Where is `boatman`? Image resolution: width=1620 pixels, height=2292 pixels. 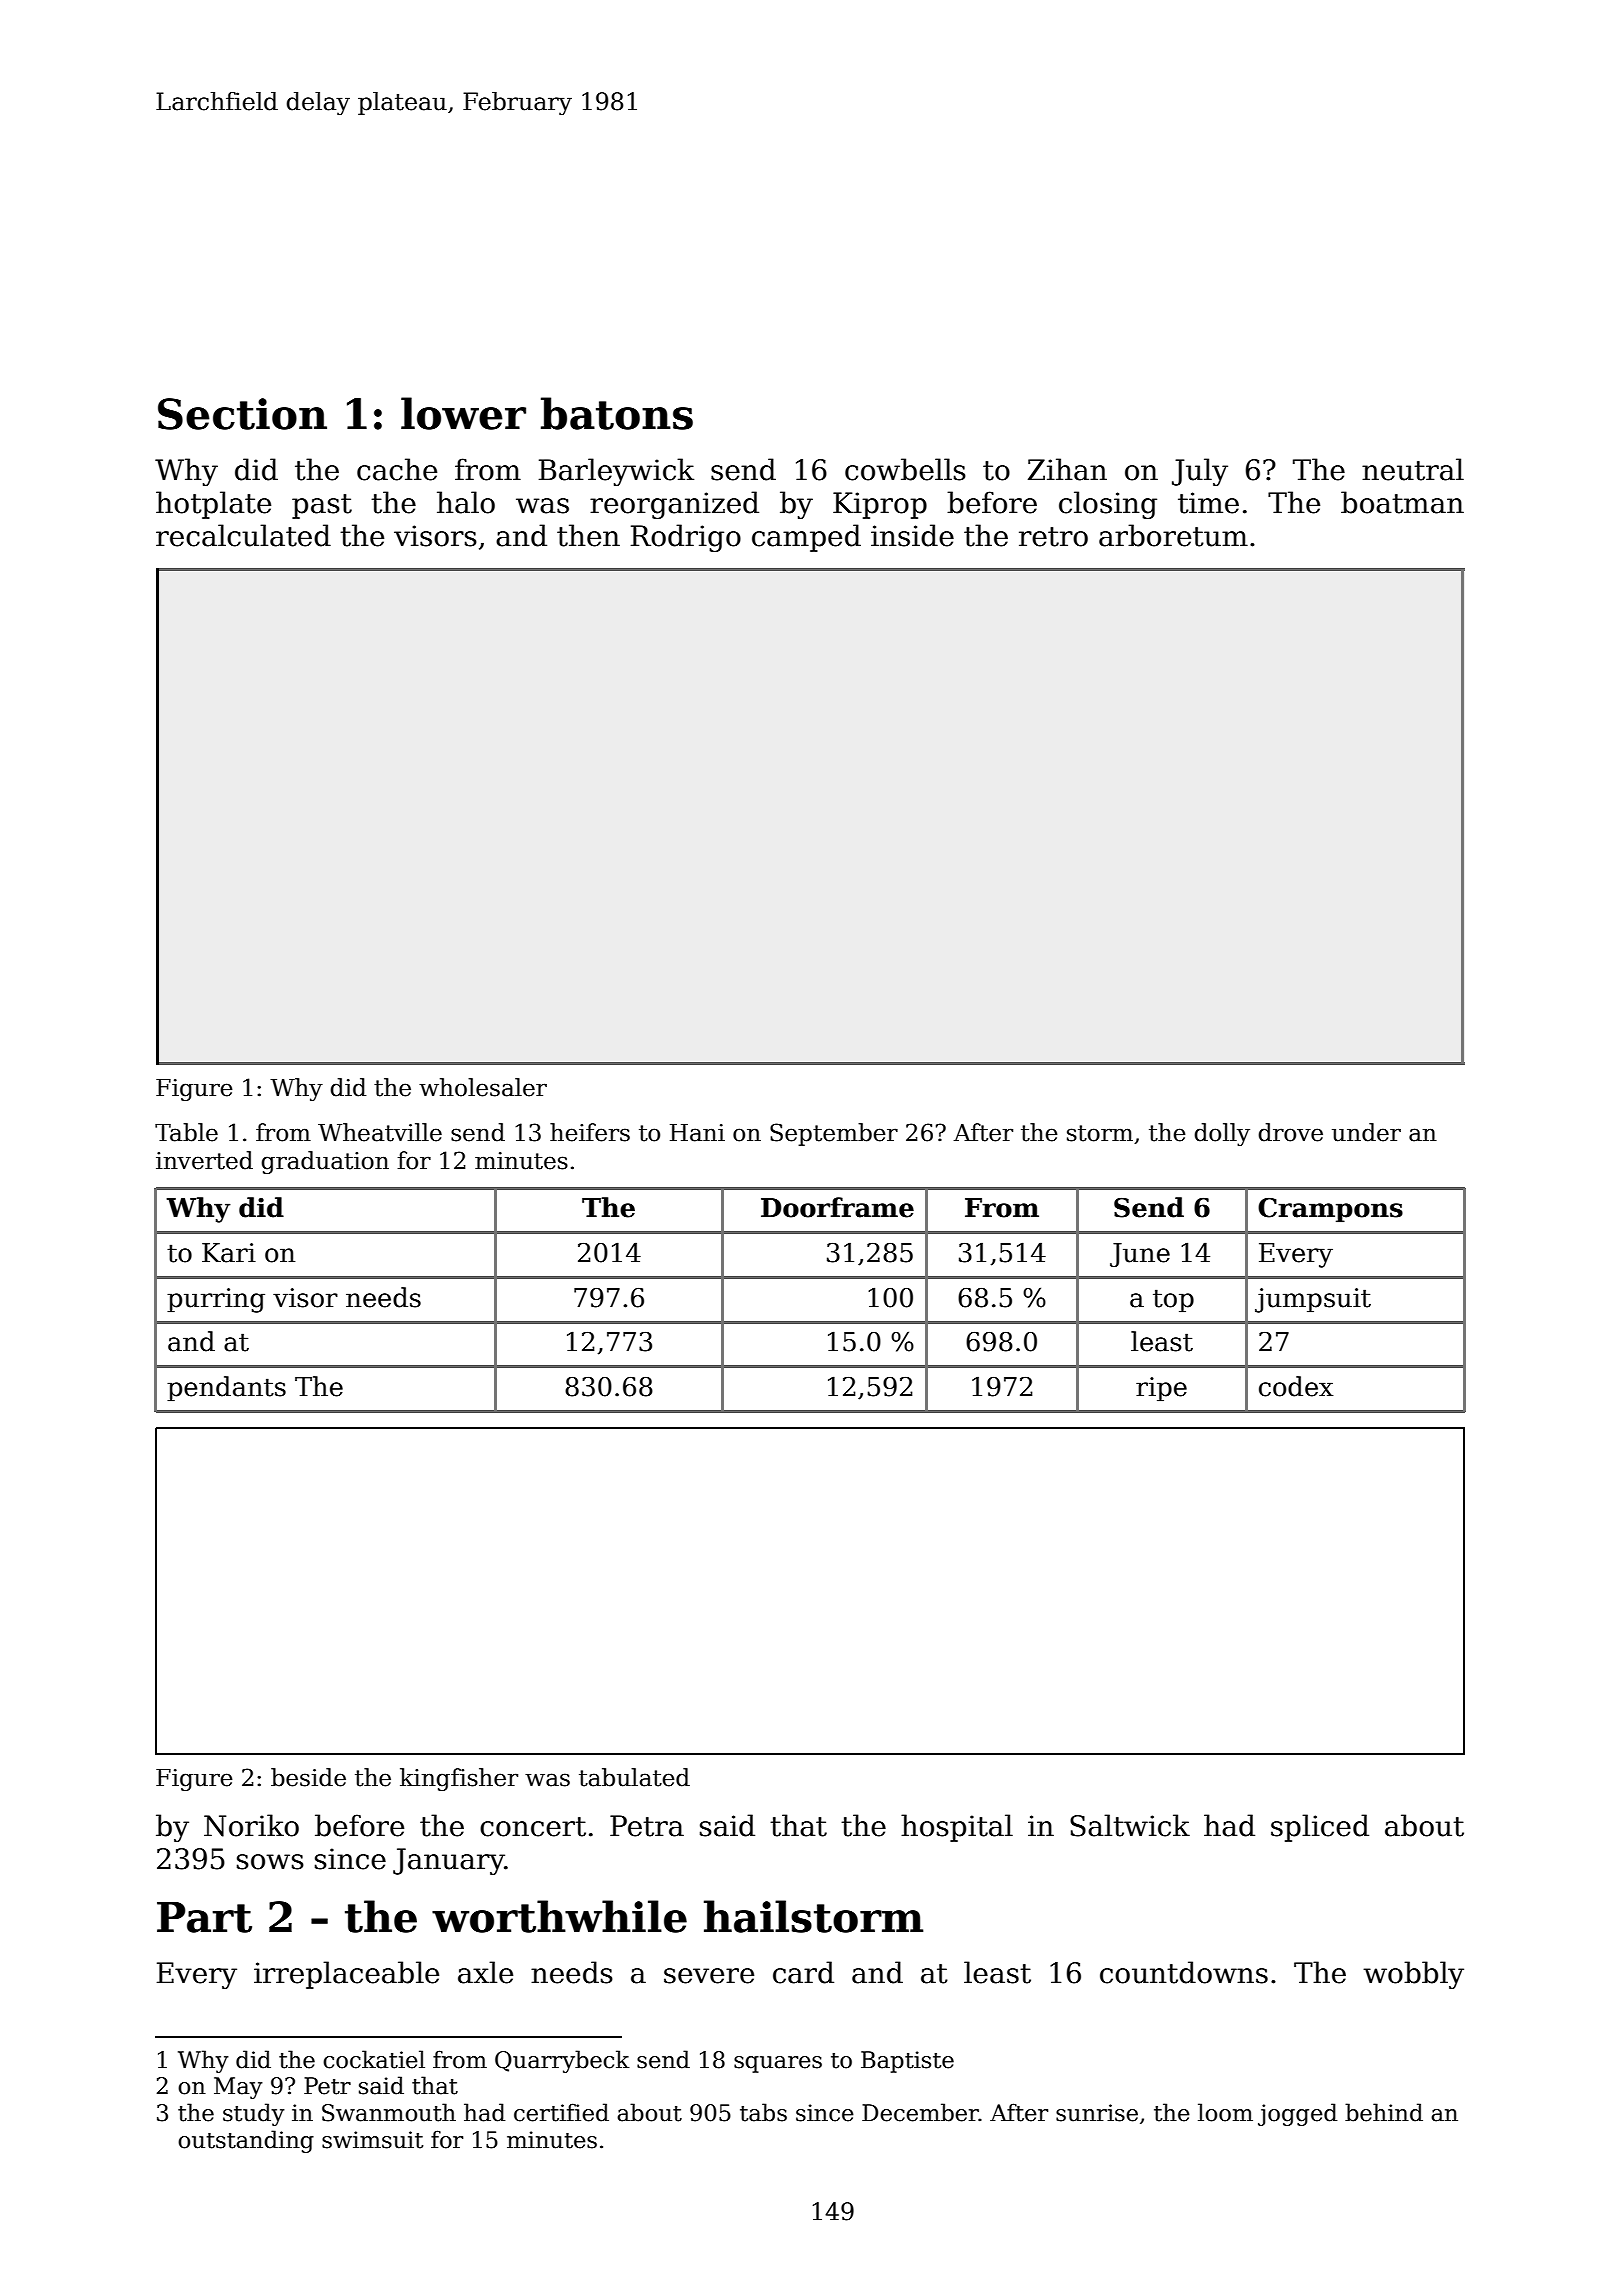
boatman is located at coordinates (1402, 502).
